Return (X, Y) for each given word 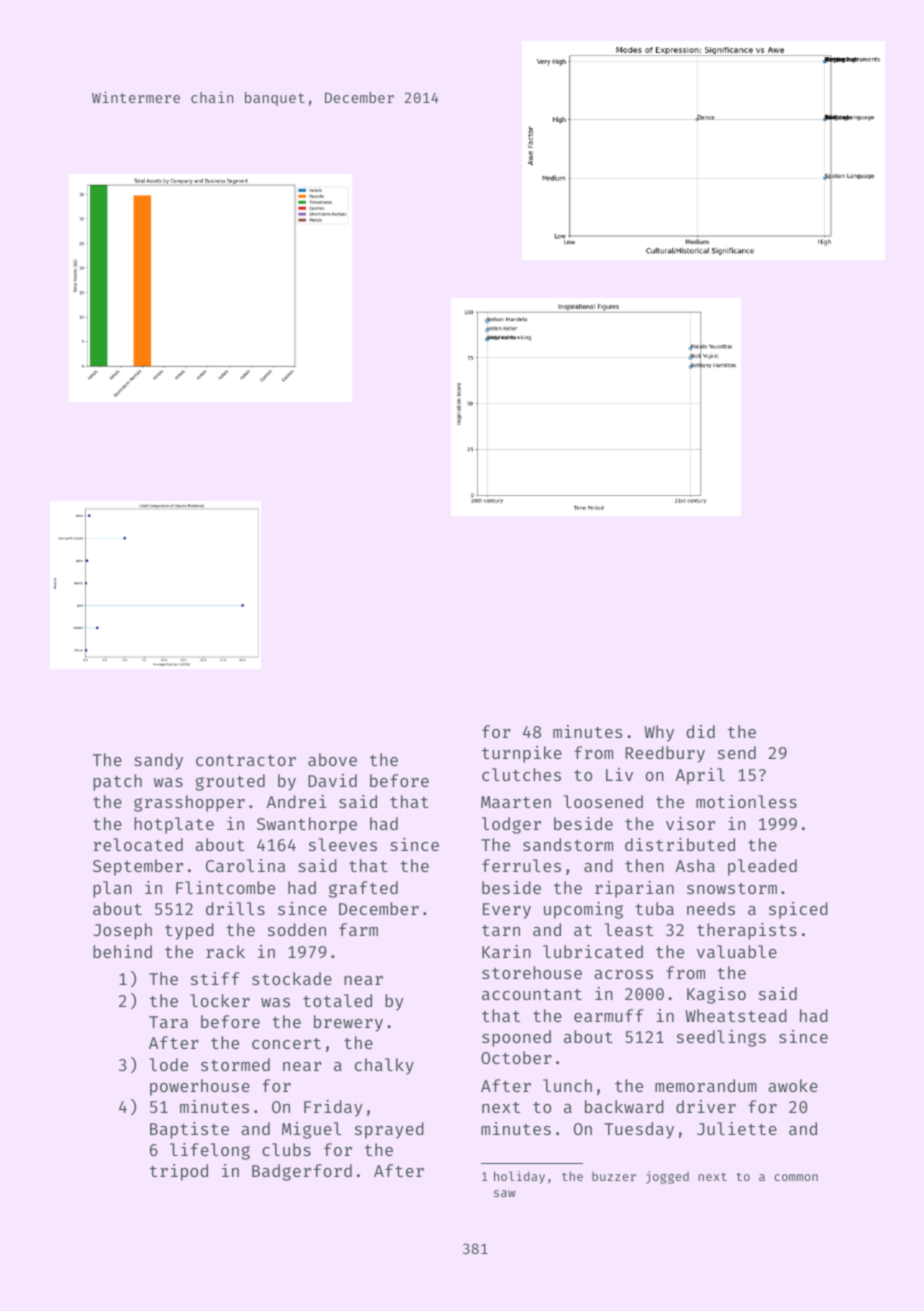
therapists (747, 931)
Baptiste (189, 1130)
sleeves (343, 844)
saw (504, 1193)
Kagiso (716, 995)
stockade (292, 978)
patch (117, 782)
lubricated (593, 951)
